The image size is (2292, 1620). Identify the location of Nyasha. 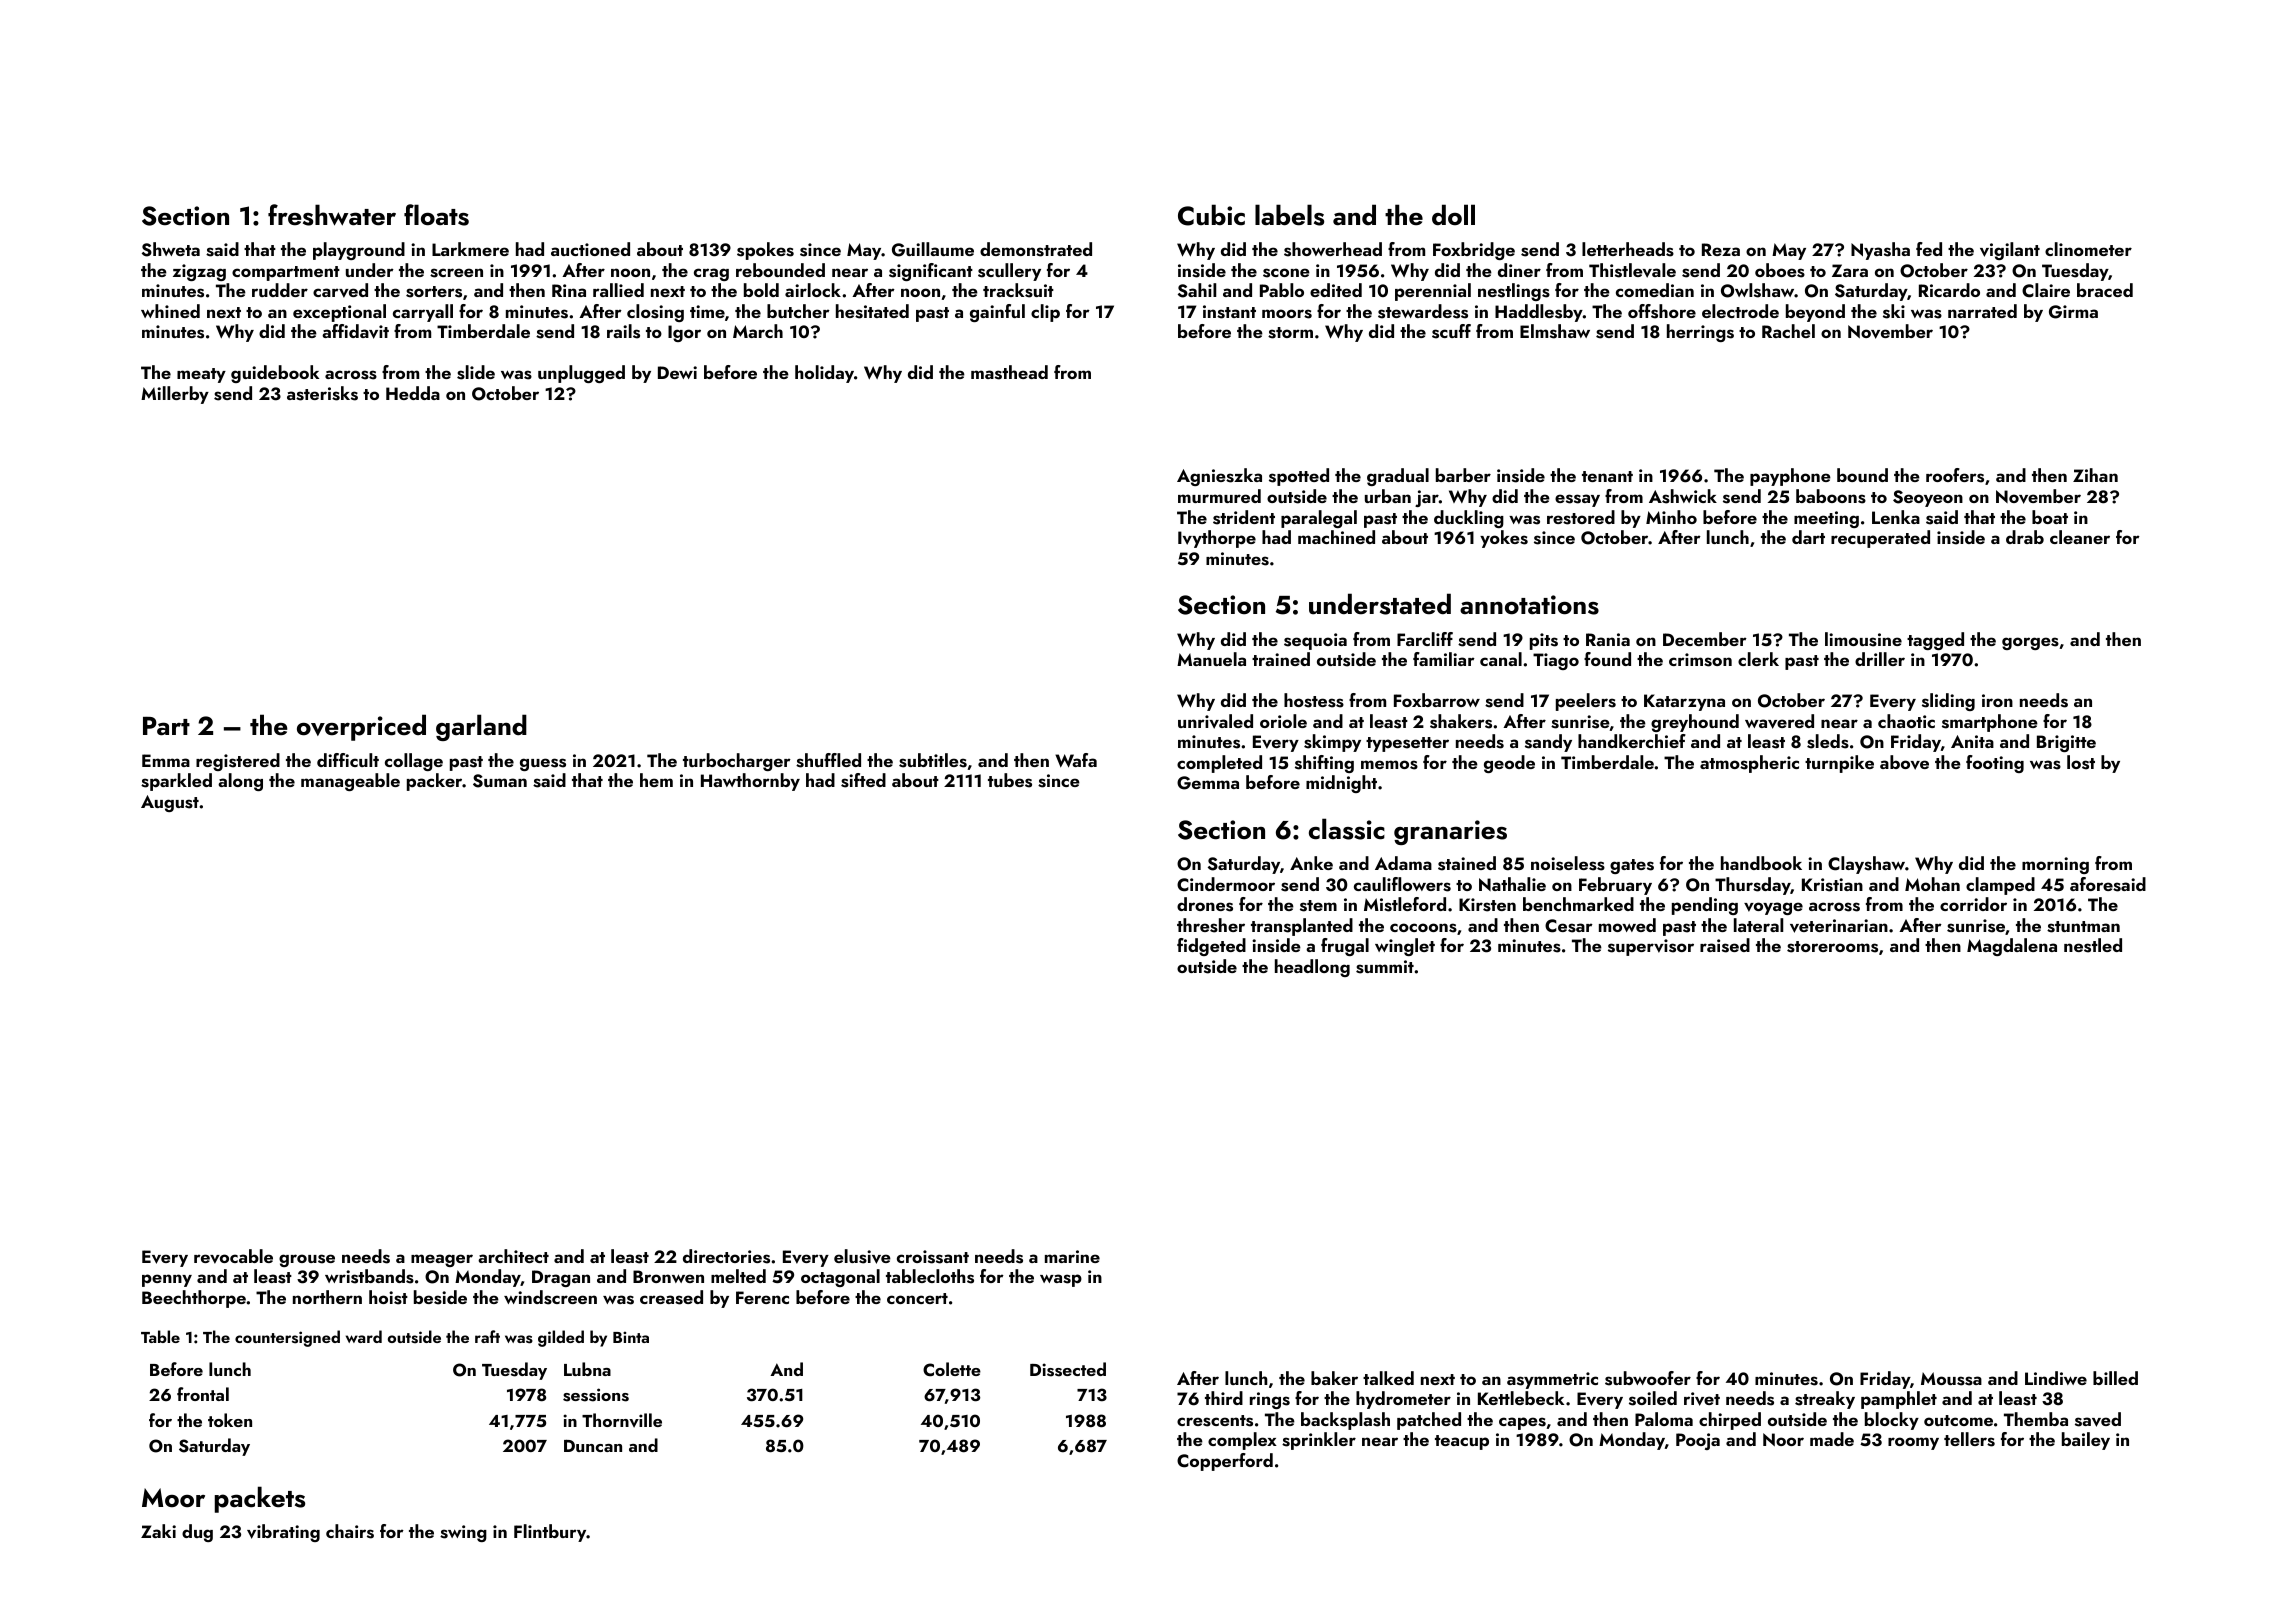
(1880, 251).
